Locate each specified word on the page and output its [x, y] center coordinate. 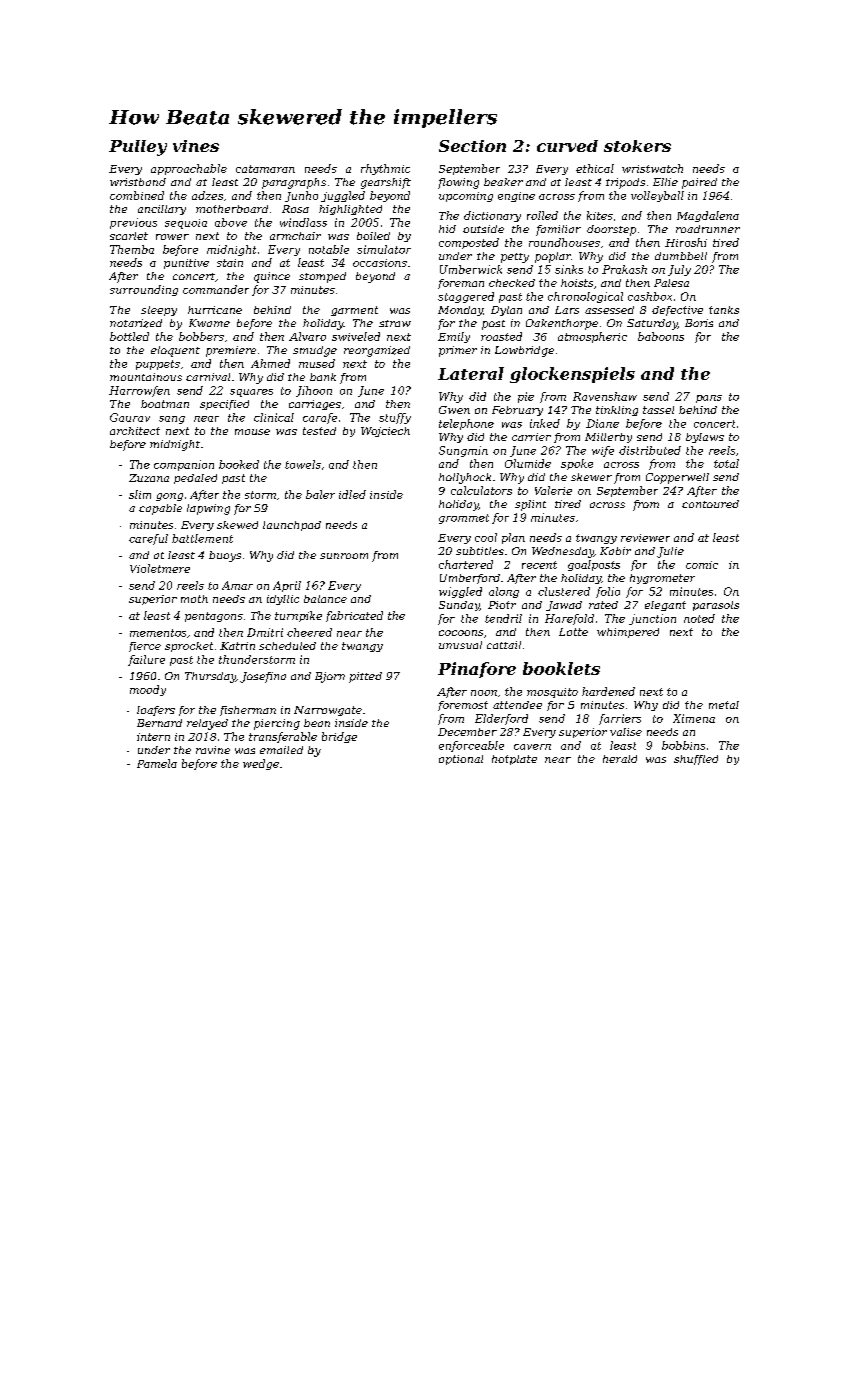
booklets [561, 668]
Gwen [454, 410]
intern [153, 737]
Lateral [471, 373]
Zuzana [149, 478]
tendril [503, 618]
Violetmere [160, 568]
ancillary [162, 210]
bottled [129, 336]
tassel [658, 410]
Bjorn [330, 677]
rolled [542, 215]
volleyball [657, 196]
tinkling [617, 411]
